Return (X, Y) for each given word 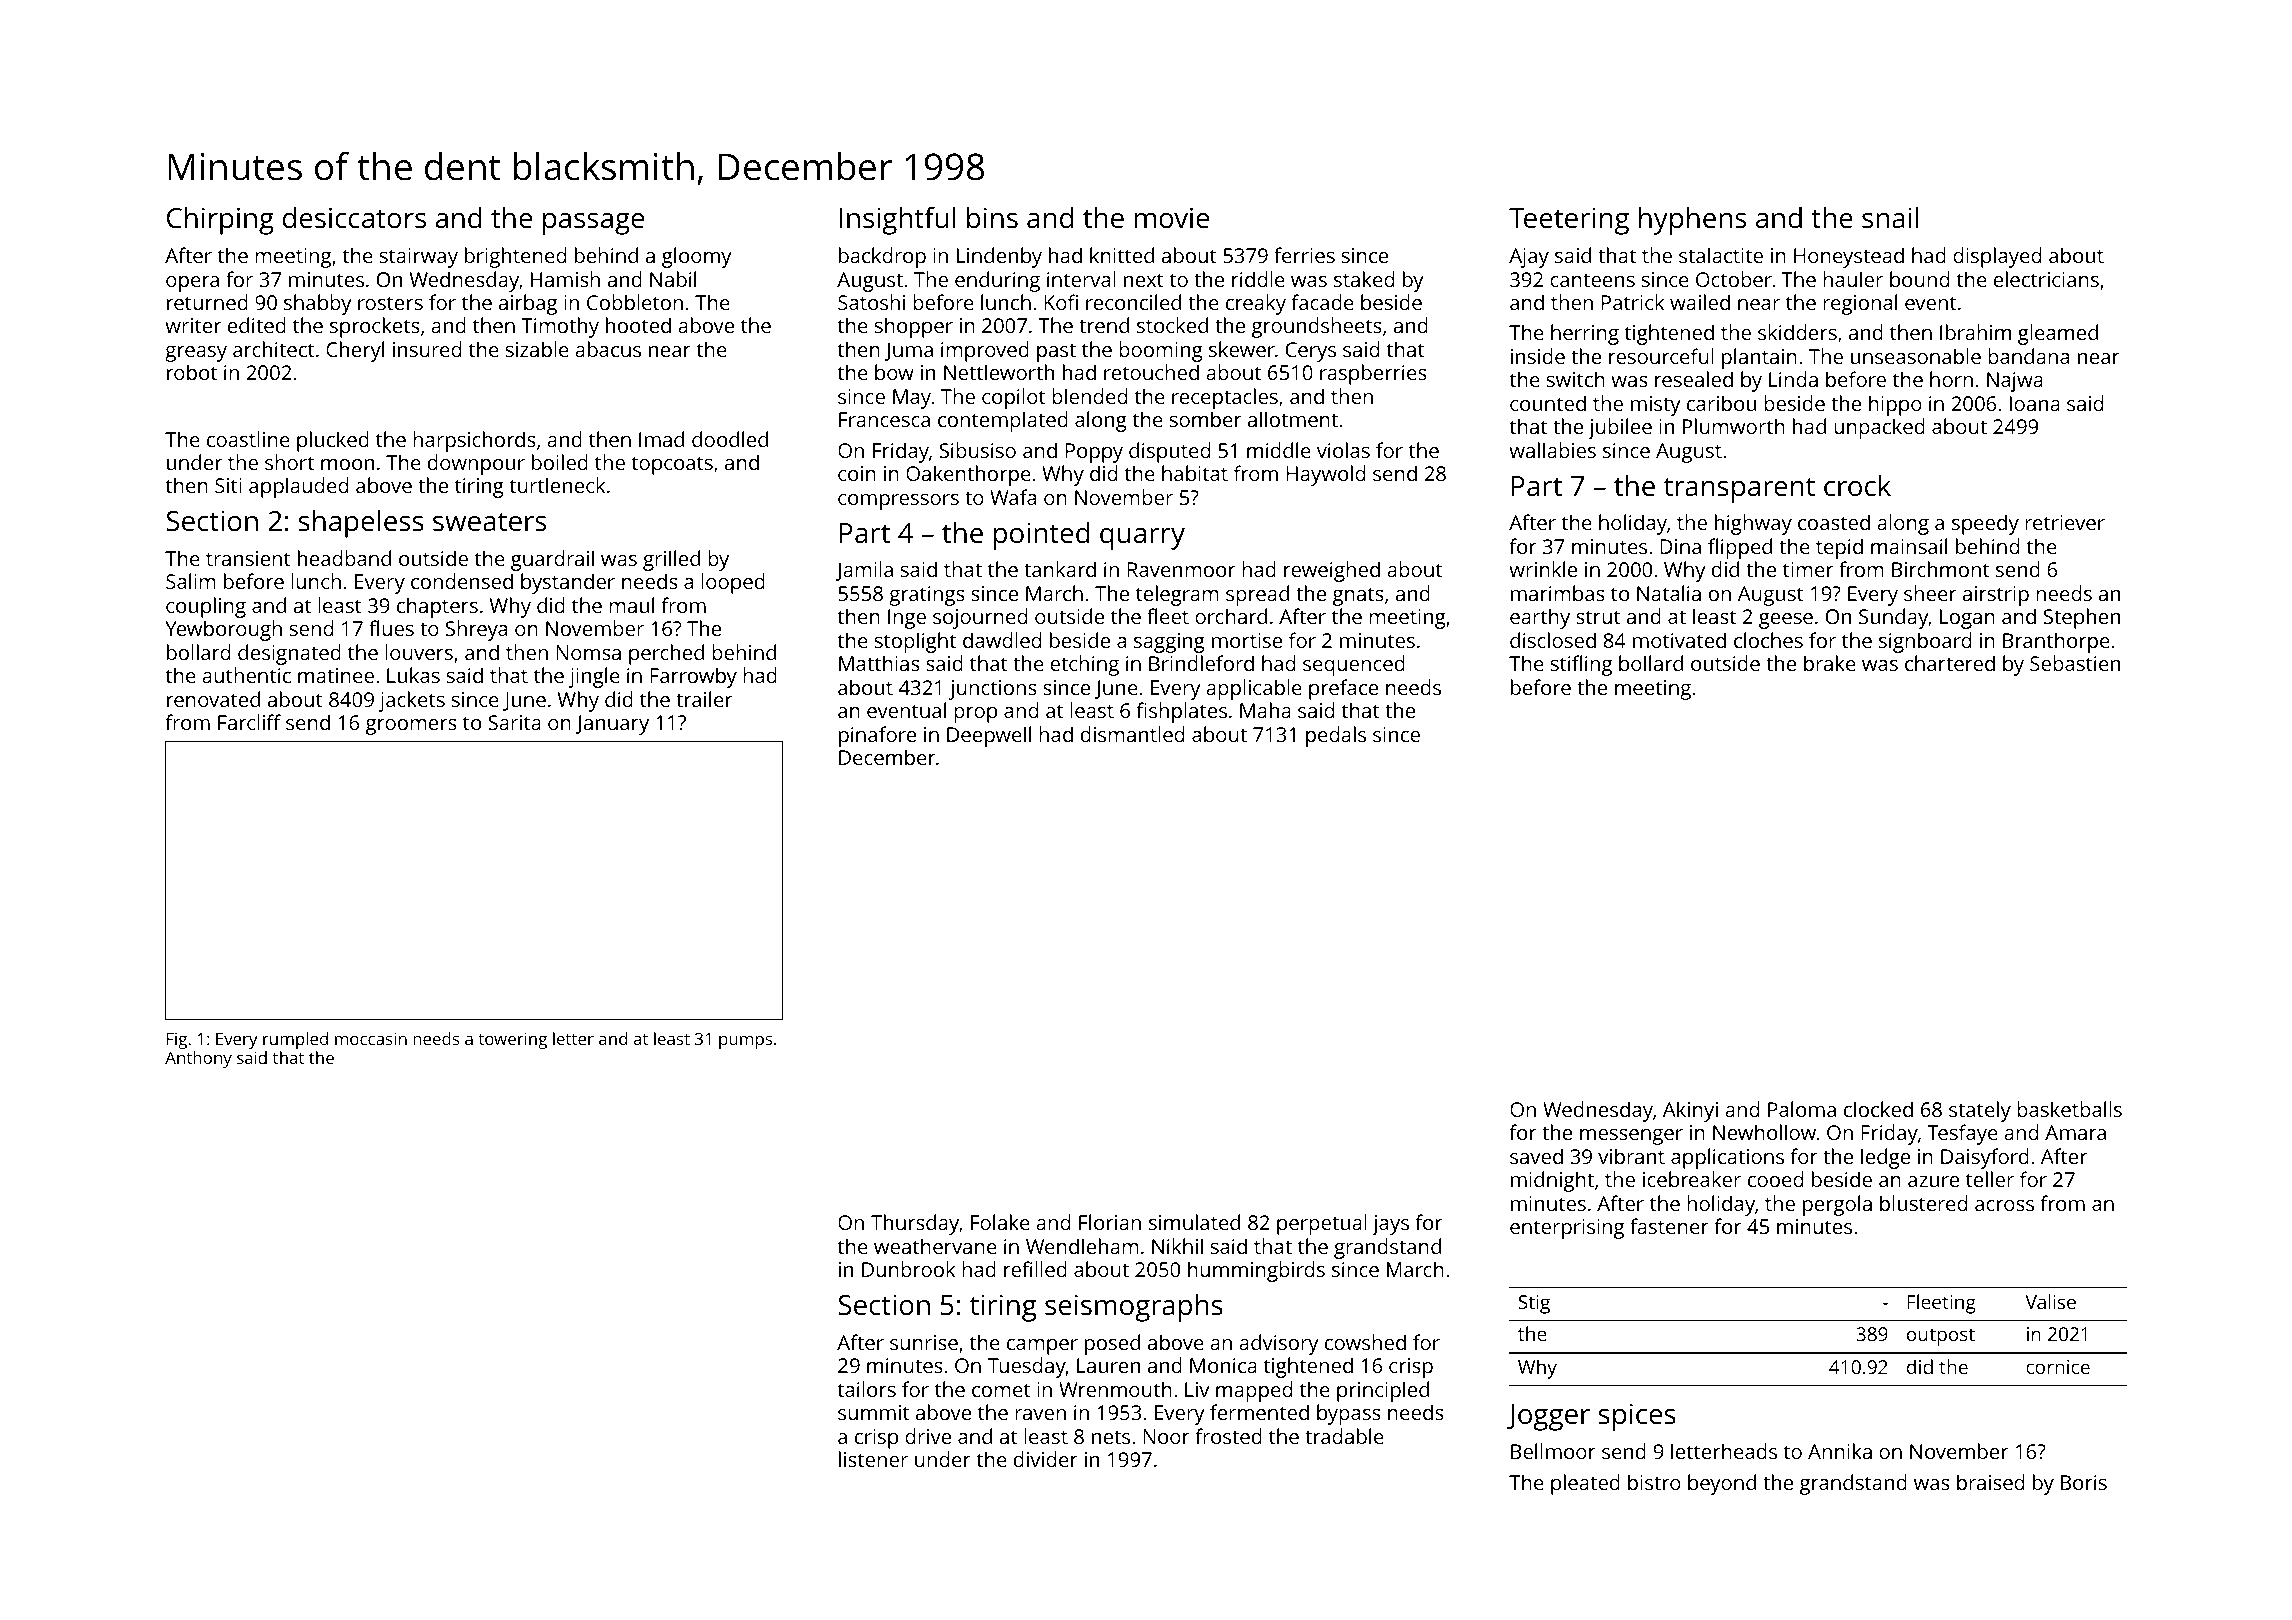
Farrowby (693, 677)
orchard (1231, 616)
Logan (1967, 619)
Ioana (2035, 403)
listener (873, 1459)
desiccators (354, 218)
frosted (1229, 1436)
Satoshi (871, 302)
